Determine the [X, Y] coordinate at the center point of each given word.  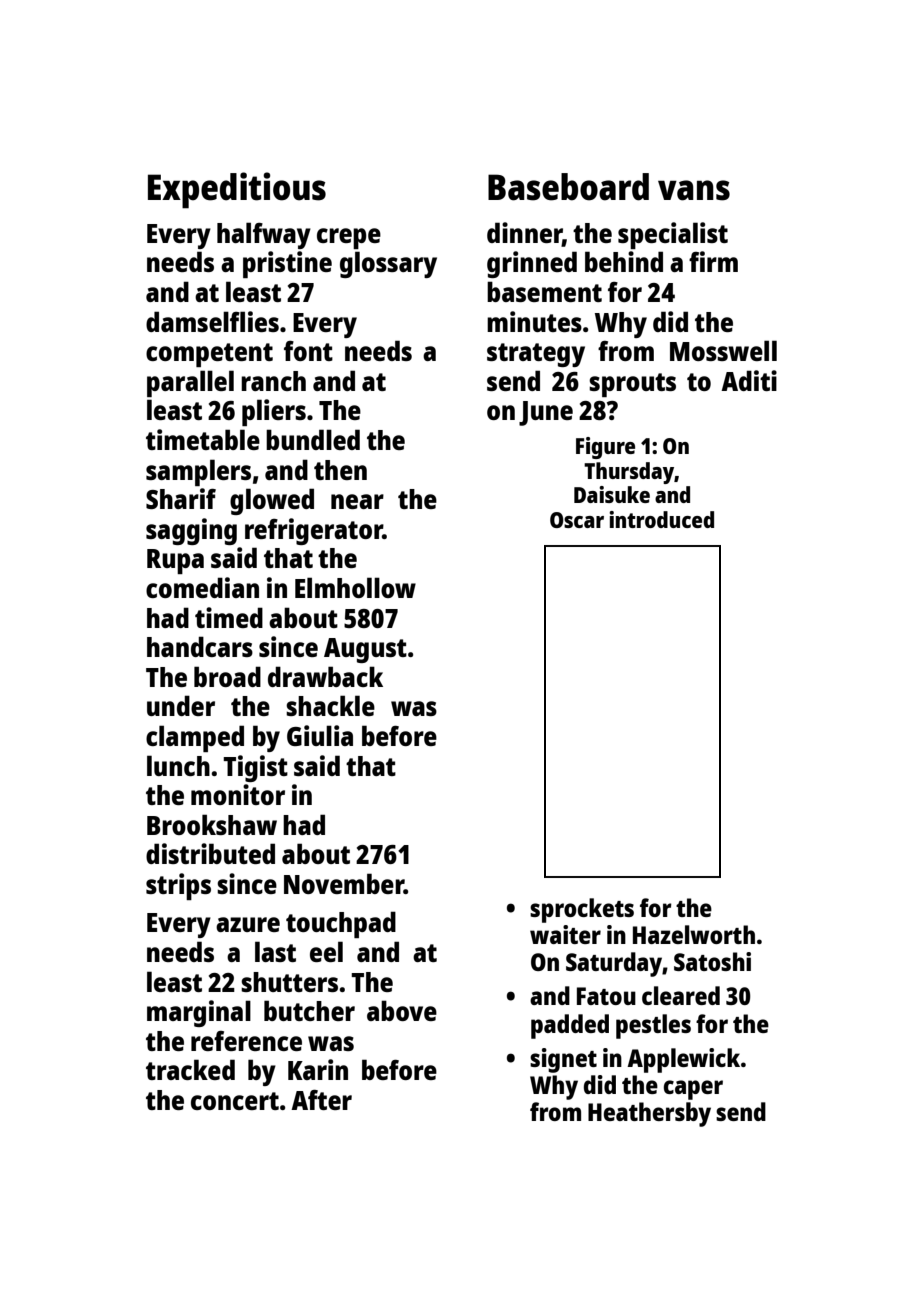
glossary [388, 264]
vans [694, 190]
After [321, 1100]
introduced [661, 519]
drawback [325, 676]
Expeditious [237, 190]
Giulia [320, 735]
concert [235, 1101]
